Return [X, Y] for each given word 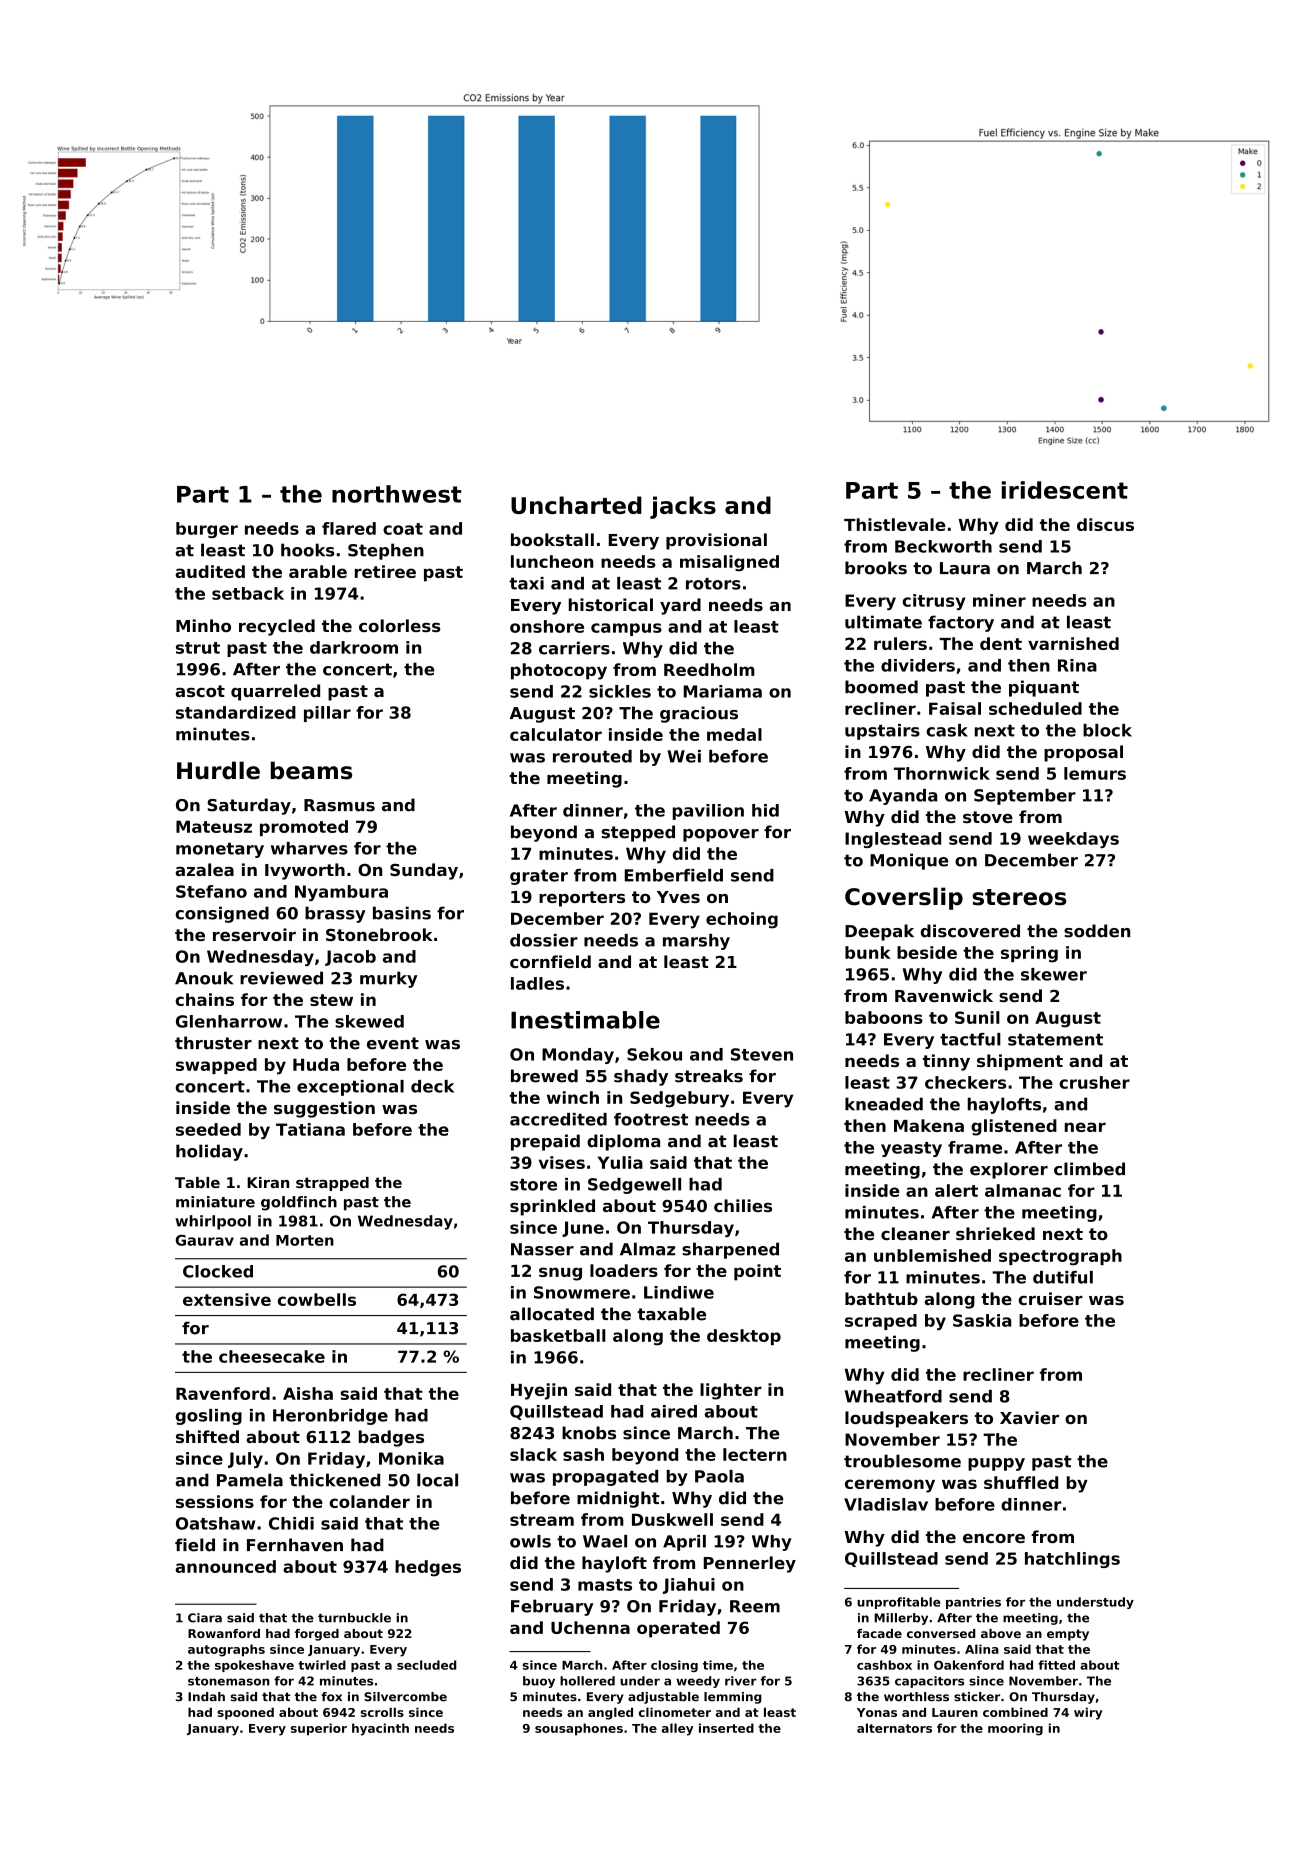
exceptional [350, 1088]
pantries [973, 1603]
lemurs [1095, 773]
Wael [605, 1541]
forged [317, 1635]
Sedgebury [679, 1099]
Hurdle [218, 770]
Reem [755, 1606]
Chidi [291, 1523]
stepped [638, 833]
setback [248, 593]
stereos [1019, 897]
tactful [970, 1039]
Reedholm [709, 669]
